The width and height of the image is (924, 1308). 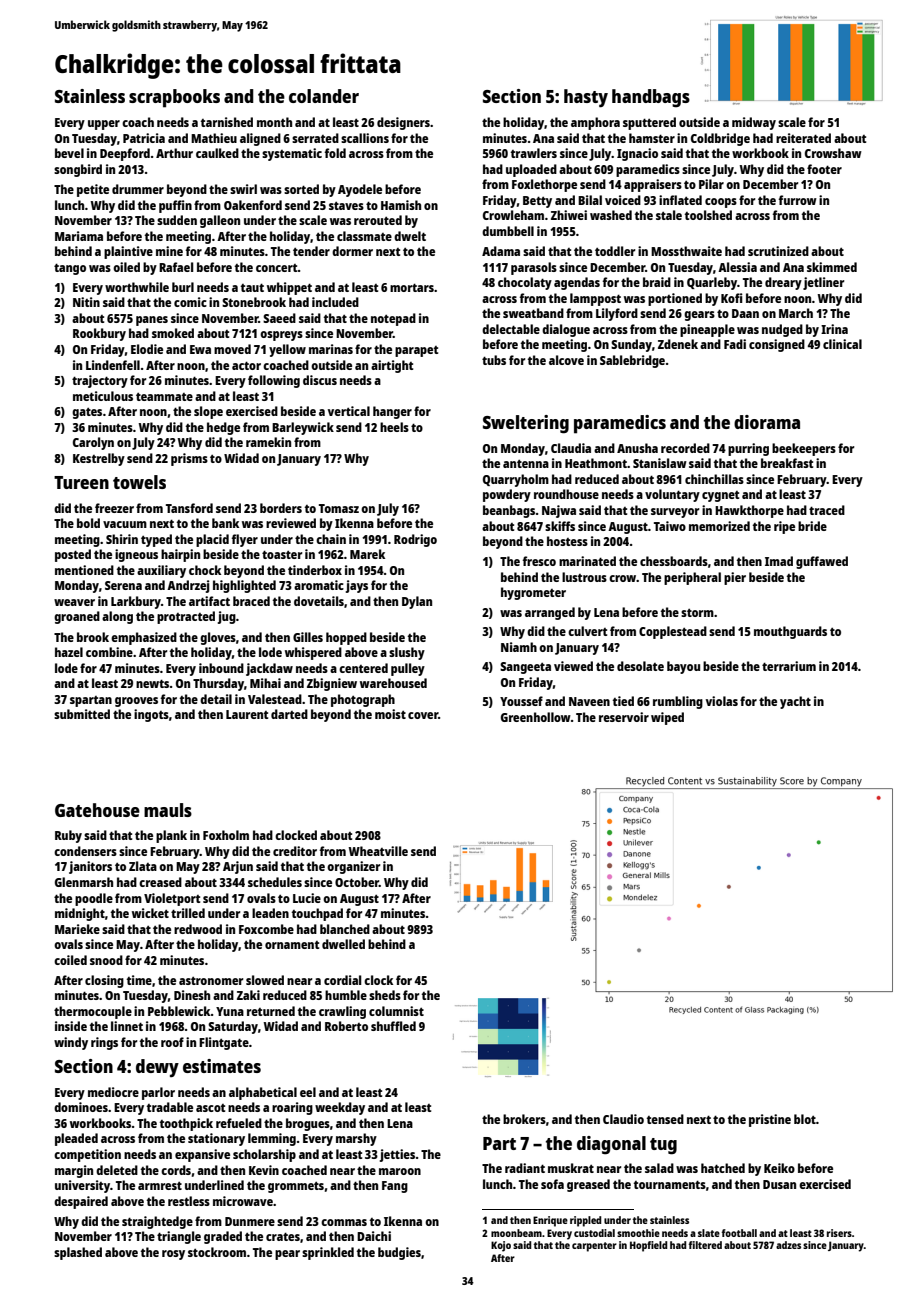 What do you see at coordinates (767, 422) in the image?
I see `diorama` at bounding box center [767, 422].
